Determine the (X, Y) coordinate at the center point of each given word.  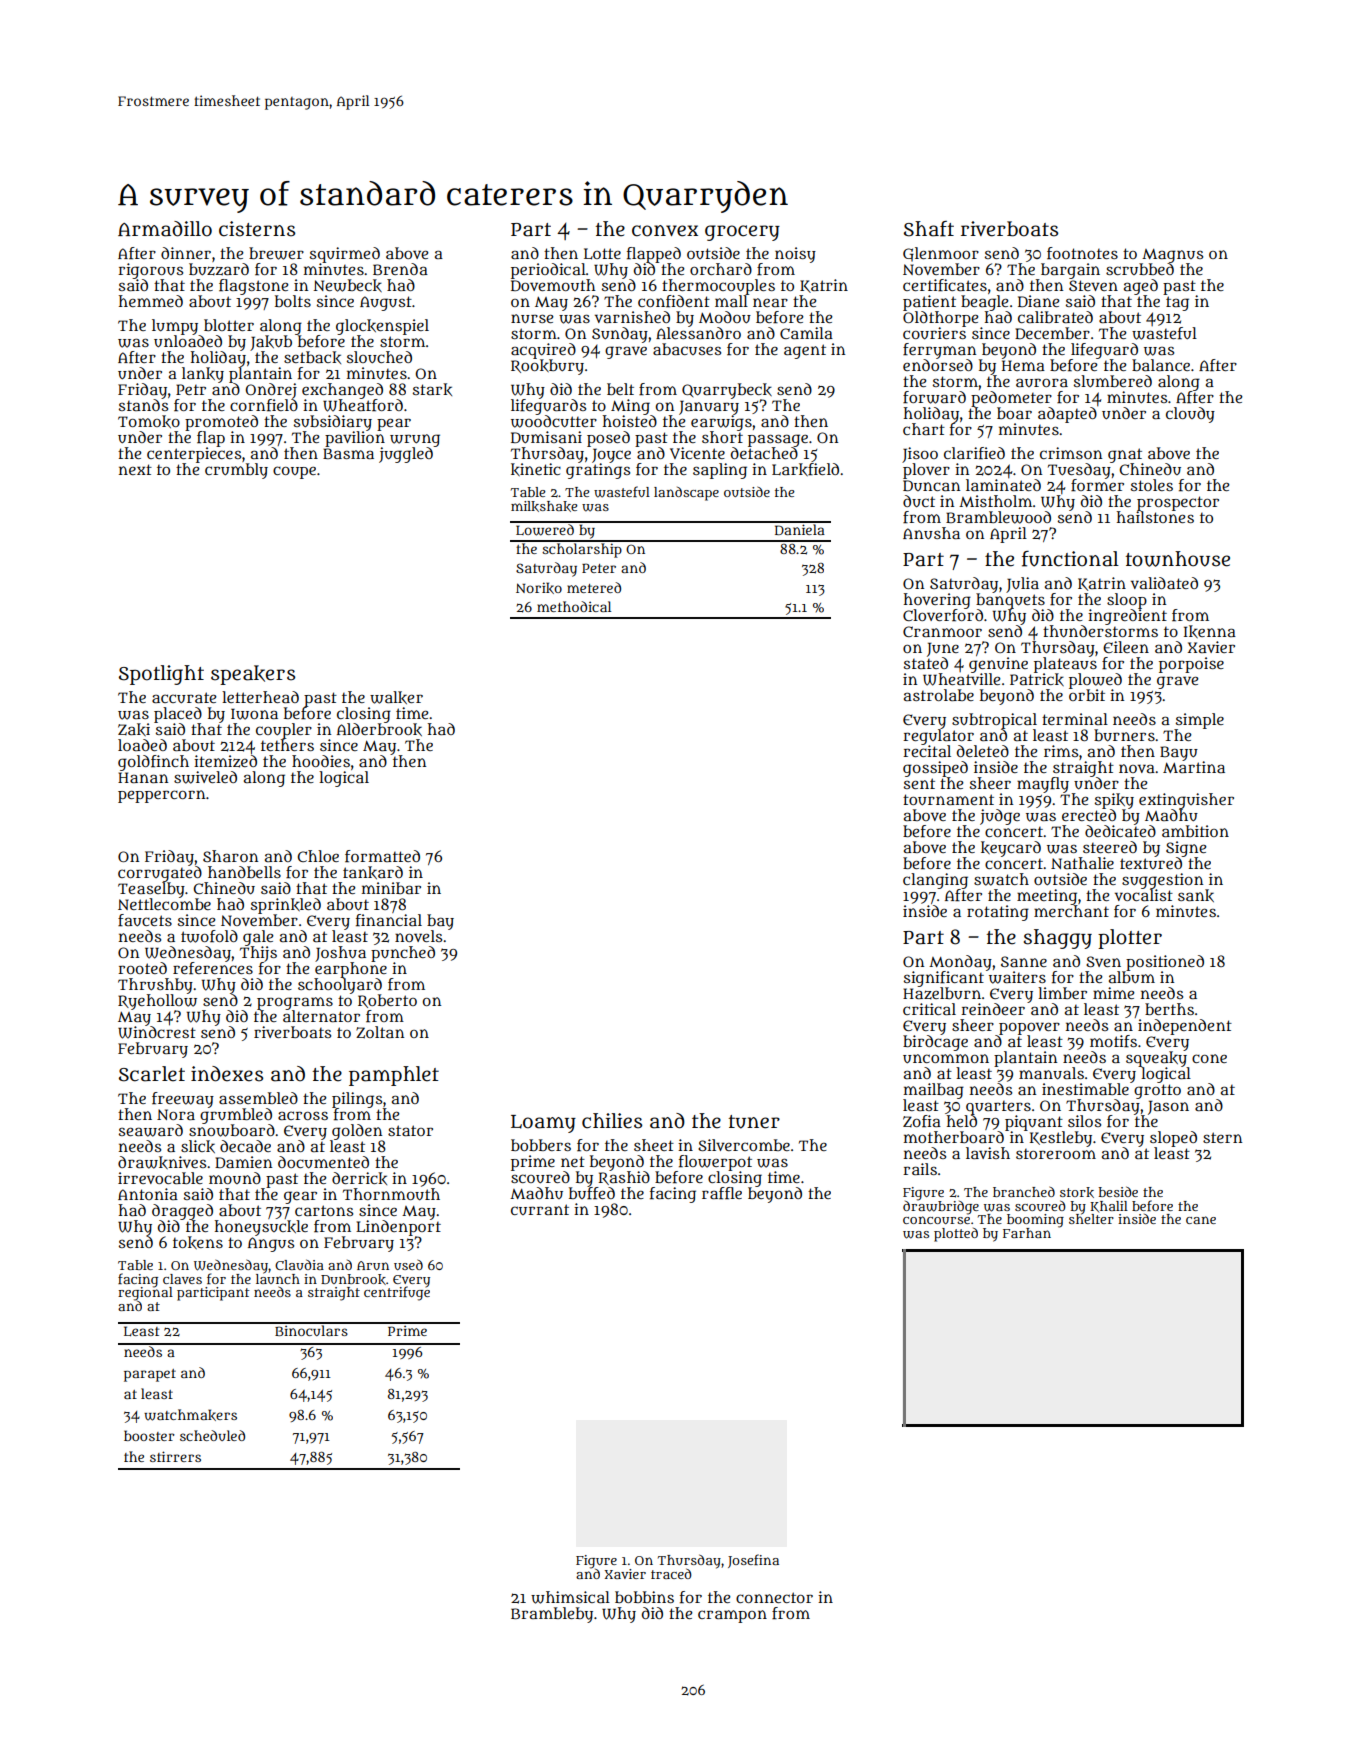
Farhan (1027, 1233)
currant (540, 1209)
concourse (936, 1220)
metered (594, 587)
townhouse (1178, 559)
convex (665, 231)
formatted (382, 856)
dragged (182, 1212)
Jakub (271, 343)
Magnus (1172, 256)
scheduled (212, 1435)
